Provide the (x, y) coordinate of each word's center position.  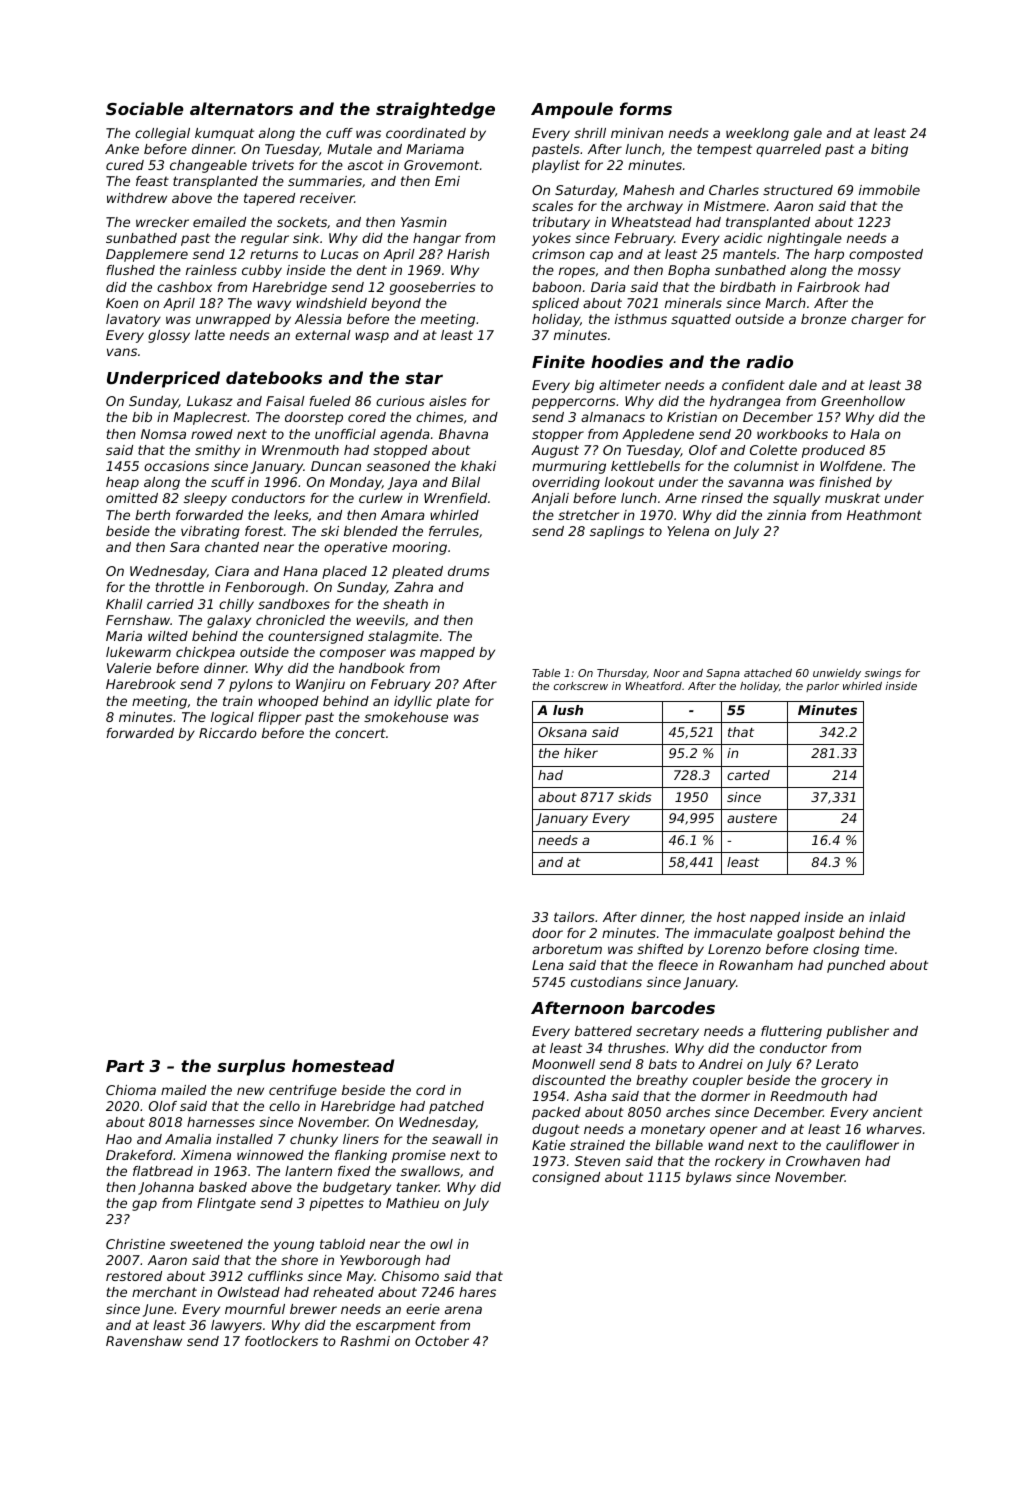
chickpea (205, 653)
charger (877, 320)
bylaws (709, 1178)
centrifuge (303, 1091)
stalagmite (403, 637)
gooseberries (433, 288)
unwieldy (837, 674)
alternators (241, 108)
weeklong (757, 134)
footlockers (281, 1341)
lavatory (133, 320)
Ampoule (572, 110)
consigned (566, 1178)
